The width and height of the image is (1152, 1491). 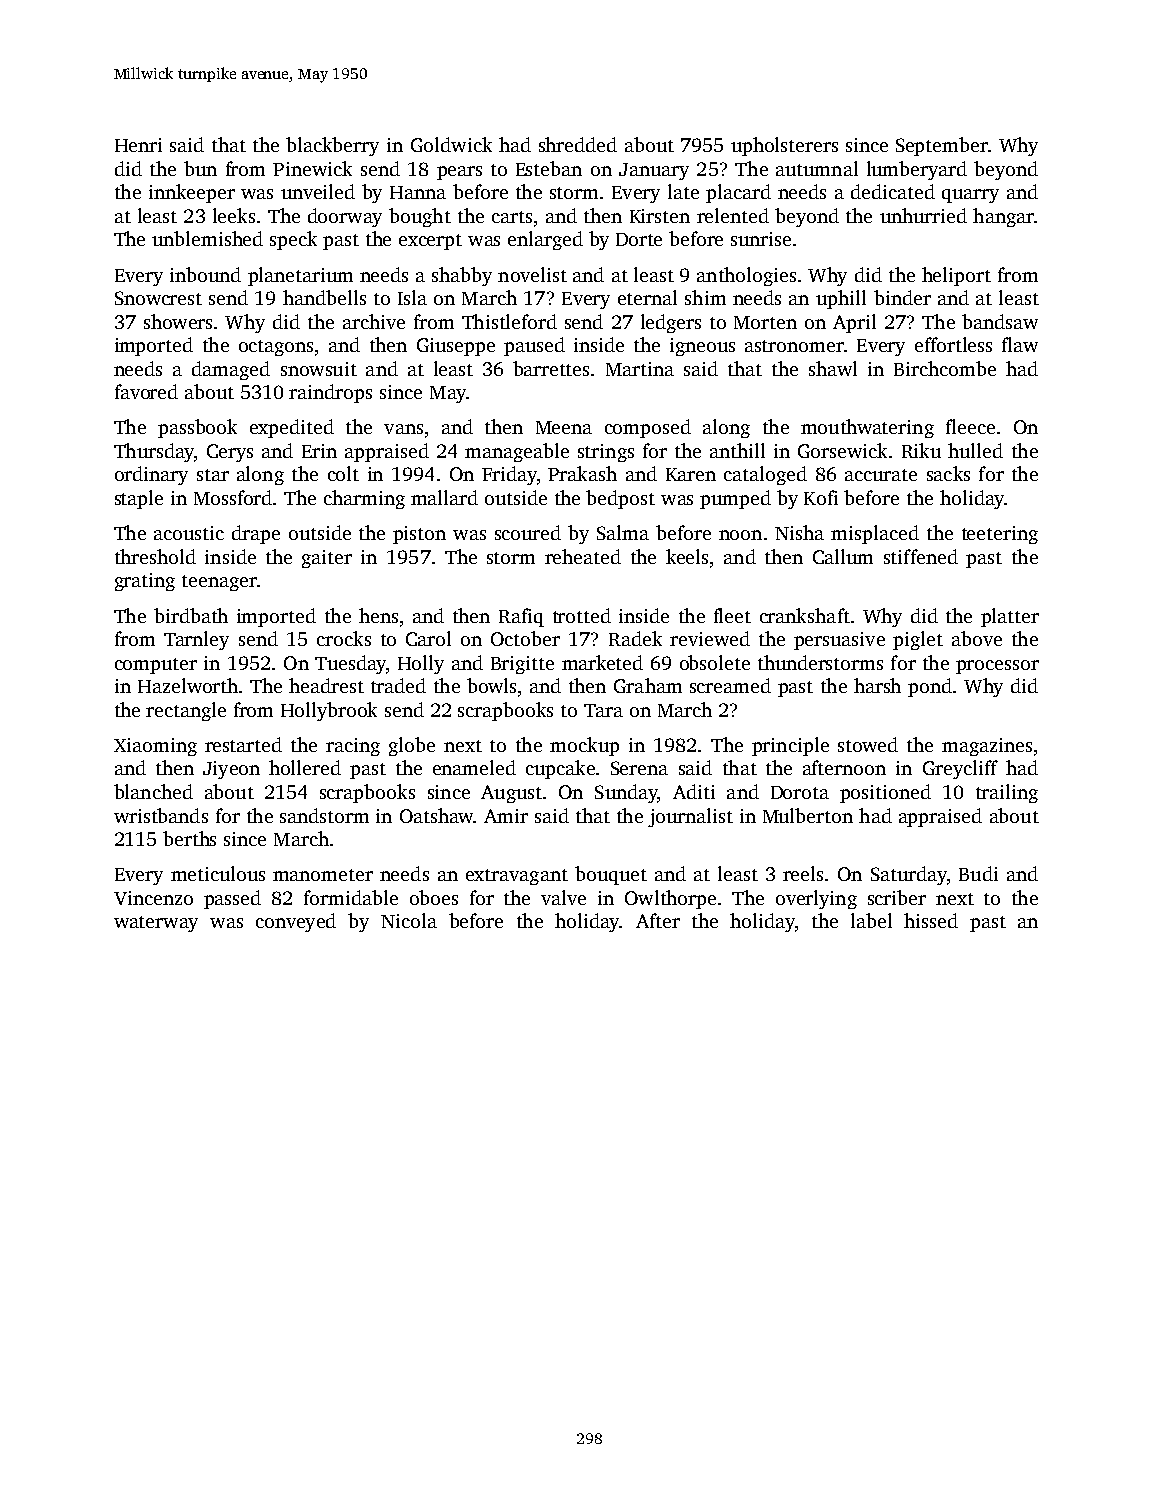 I want to click on September, so click(x=942, y=146).
